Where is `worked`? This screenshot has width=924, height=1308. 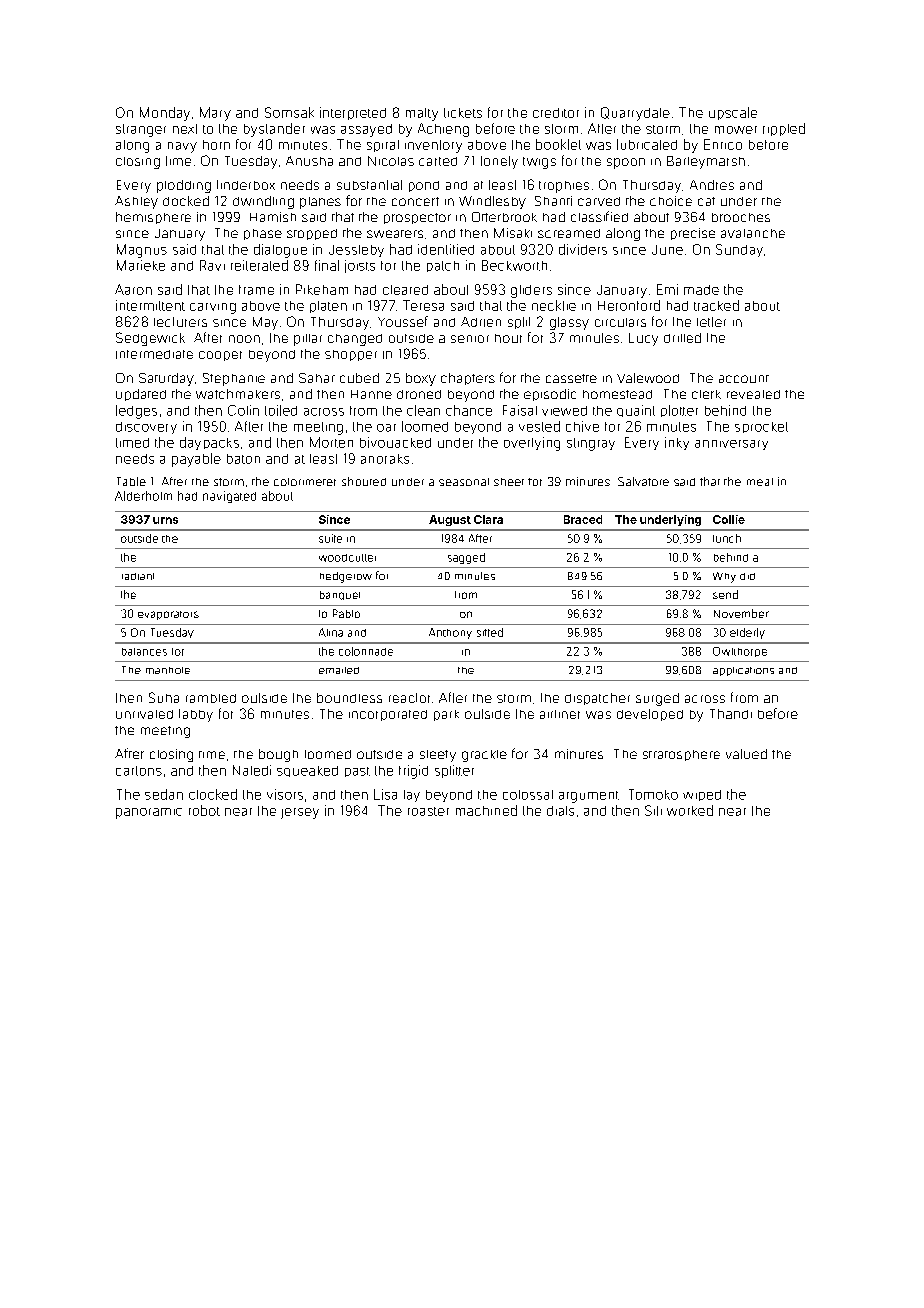 worked is located at coordinates (690, 810).
